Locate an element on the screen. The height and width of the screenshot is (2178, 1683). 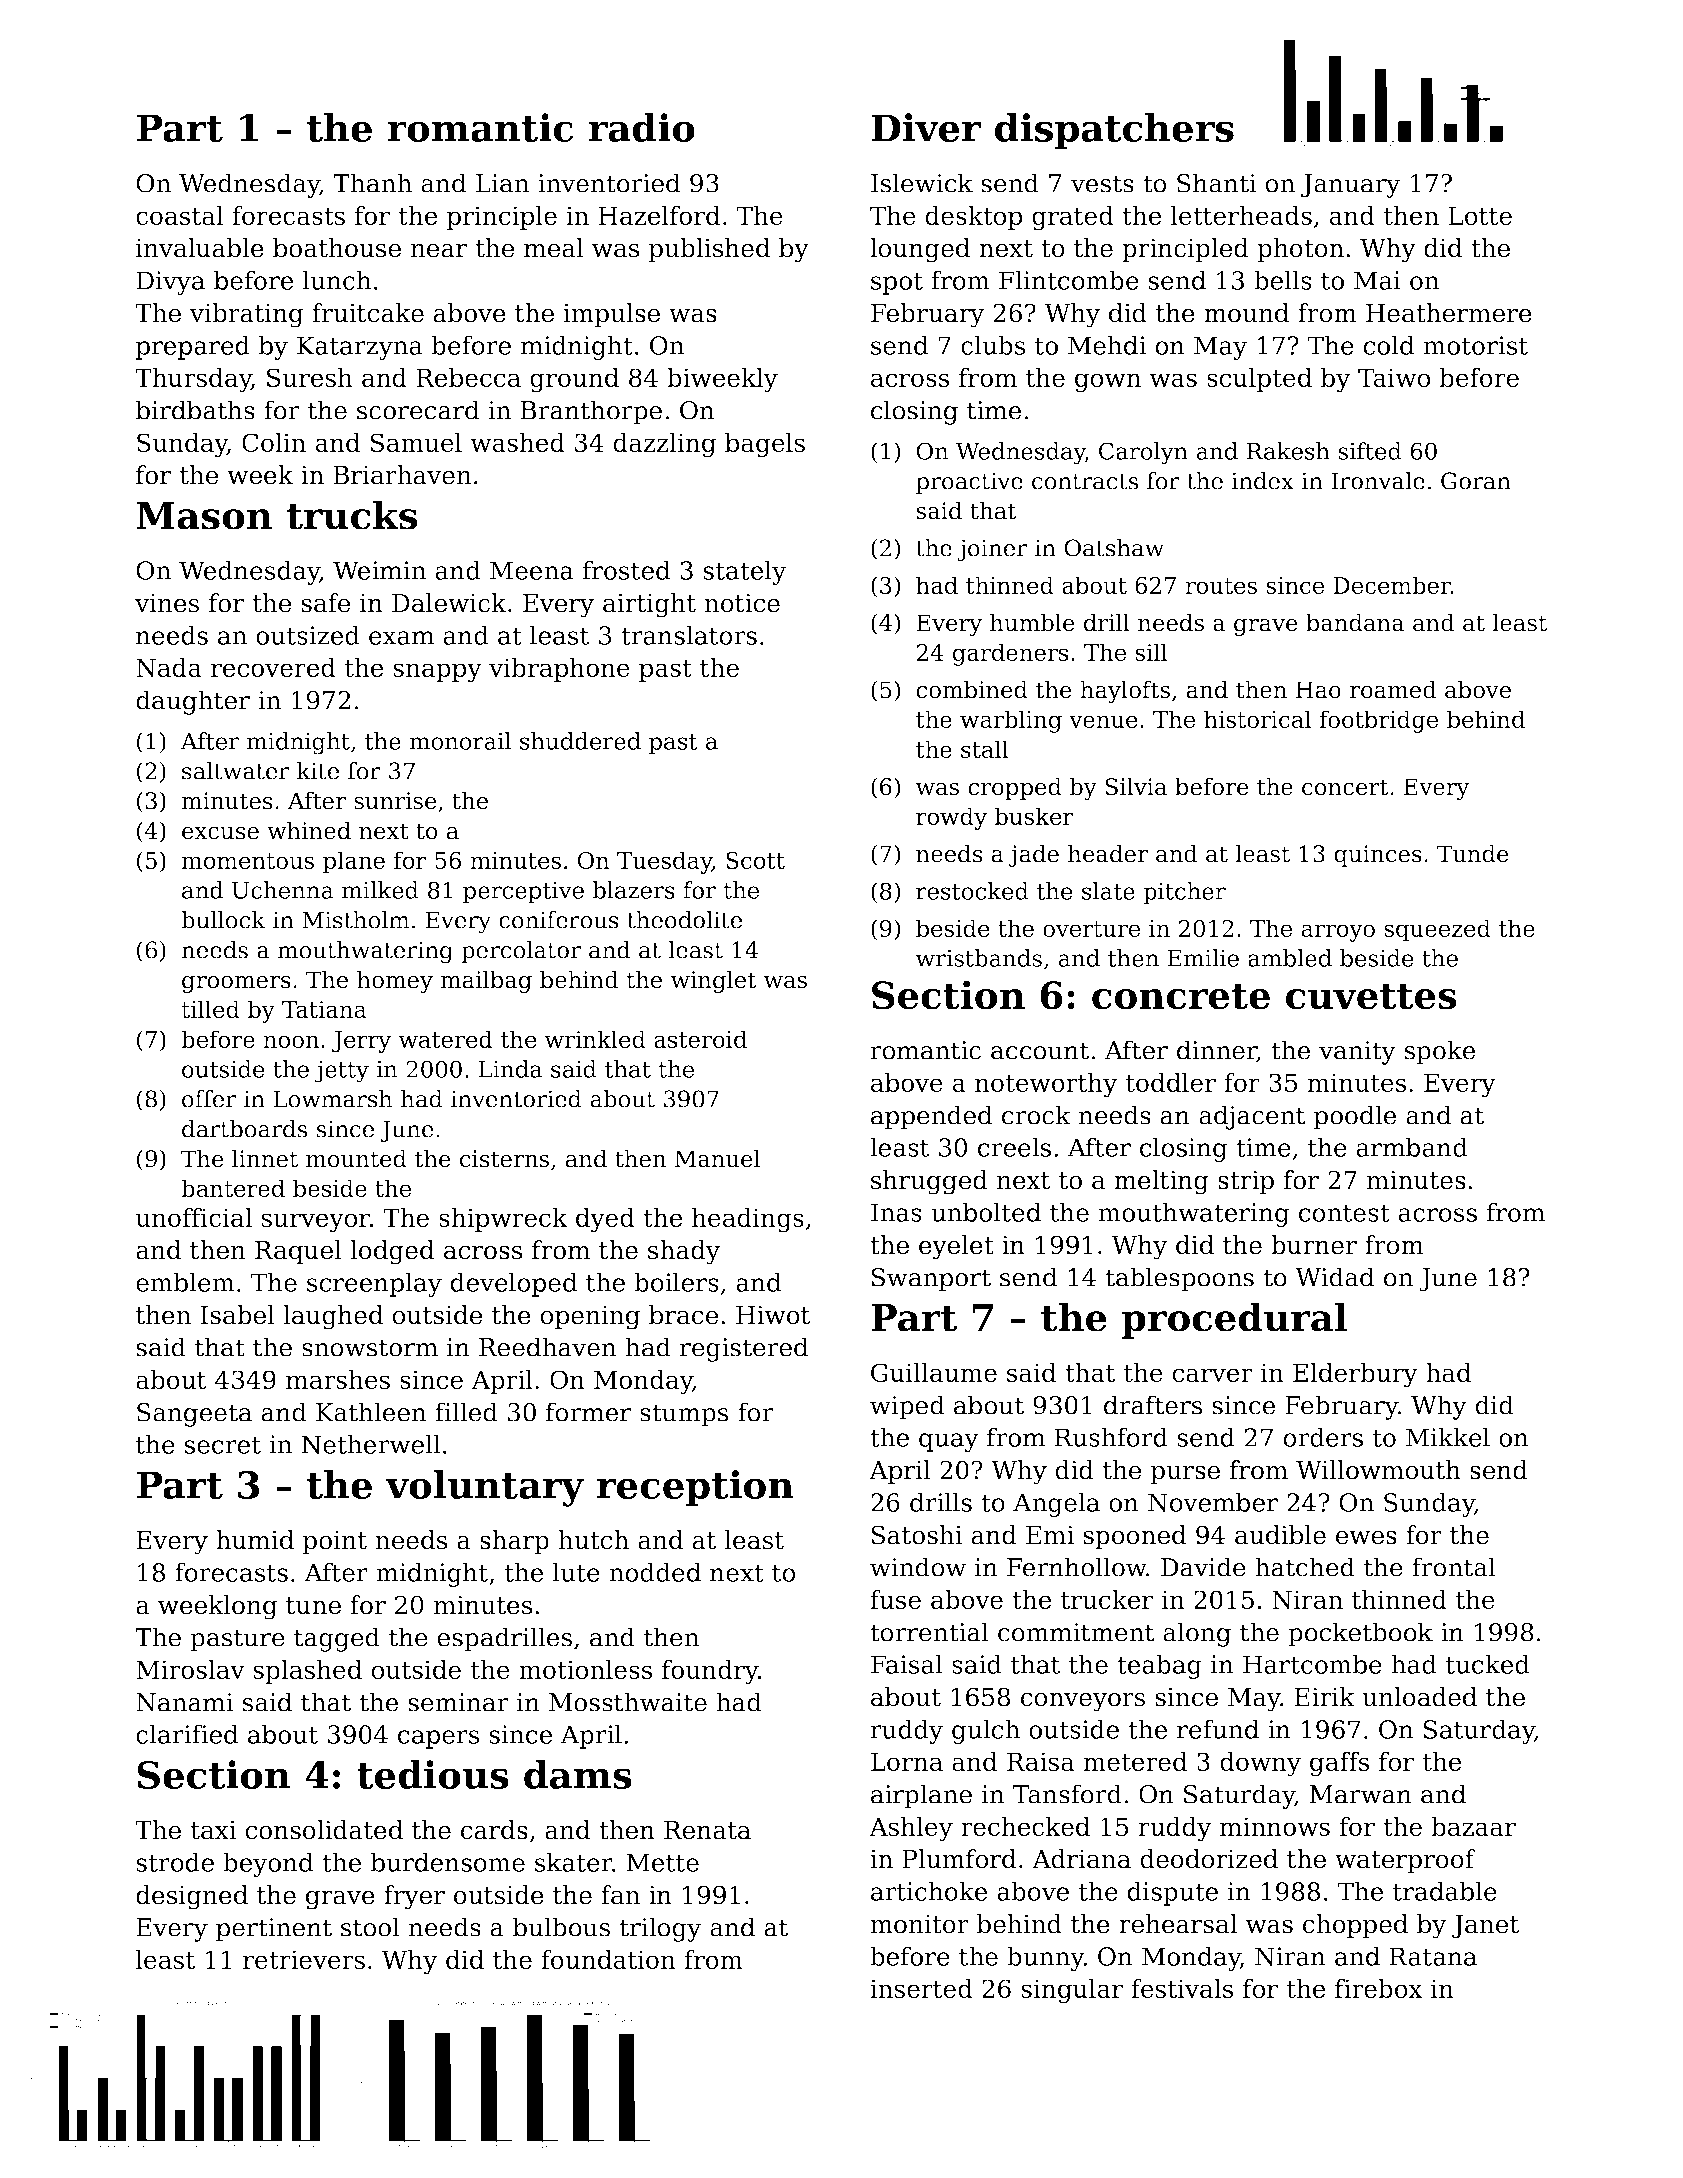
dispatchers is located at coordinates (1114, 131).
